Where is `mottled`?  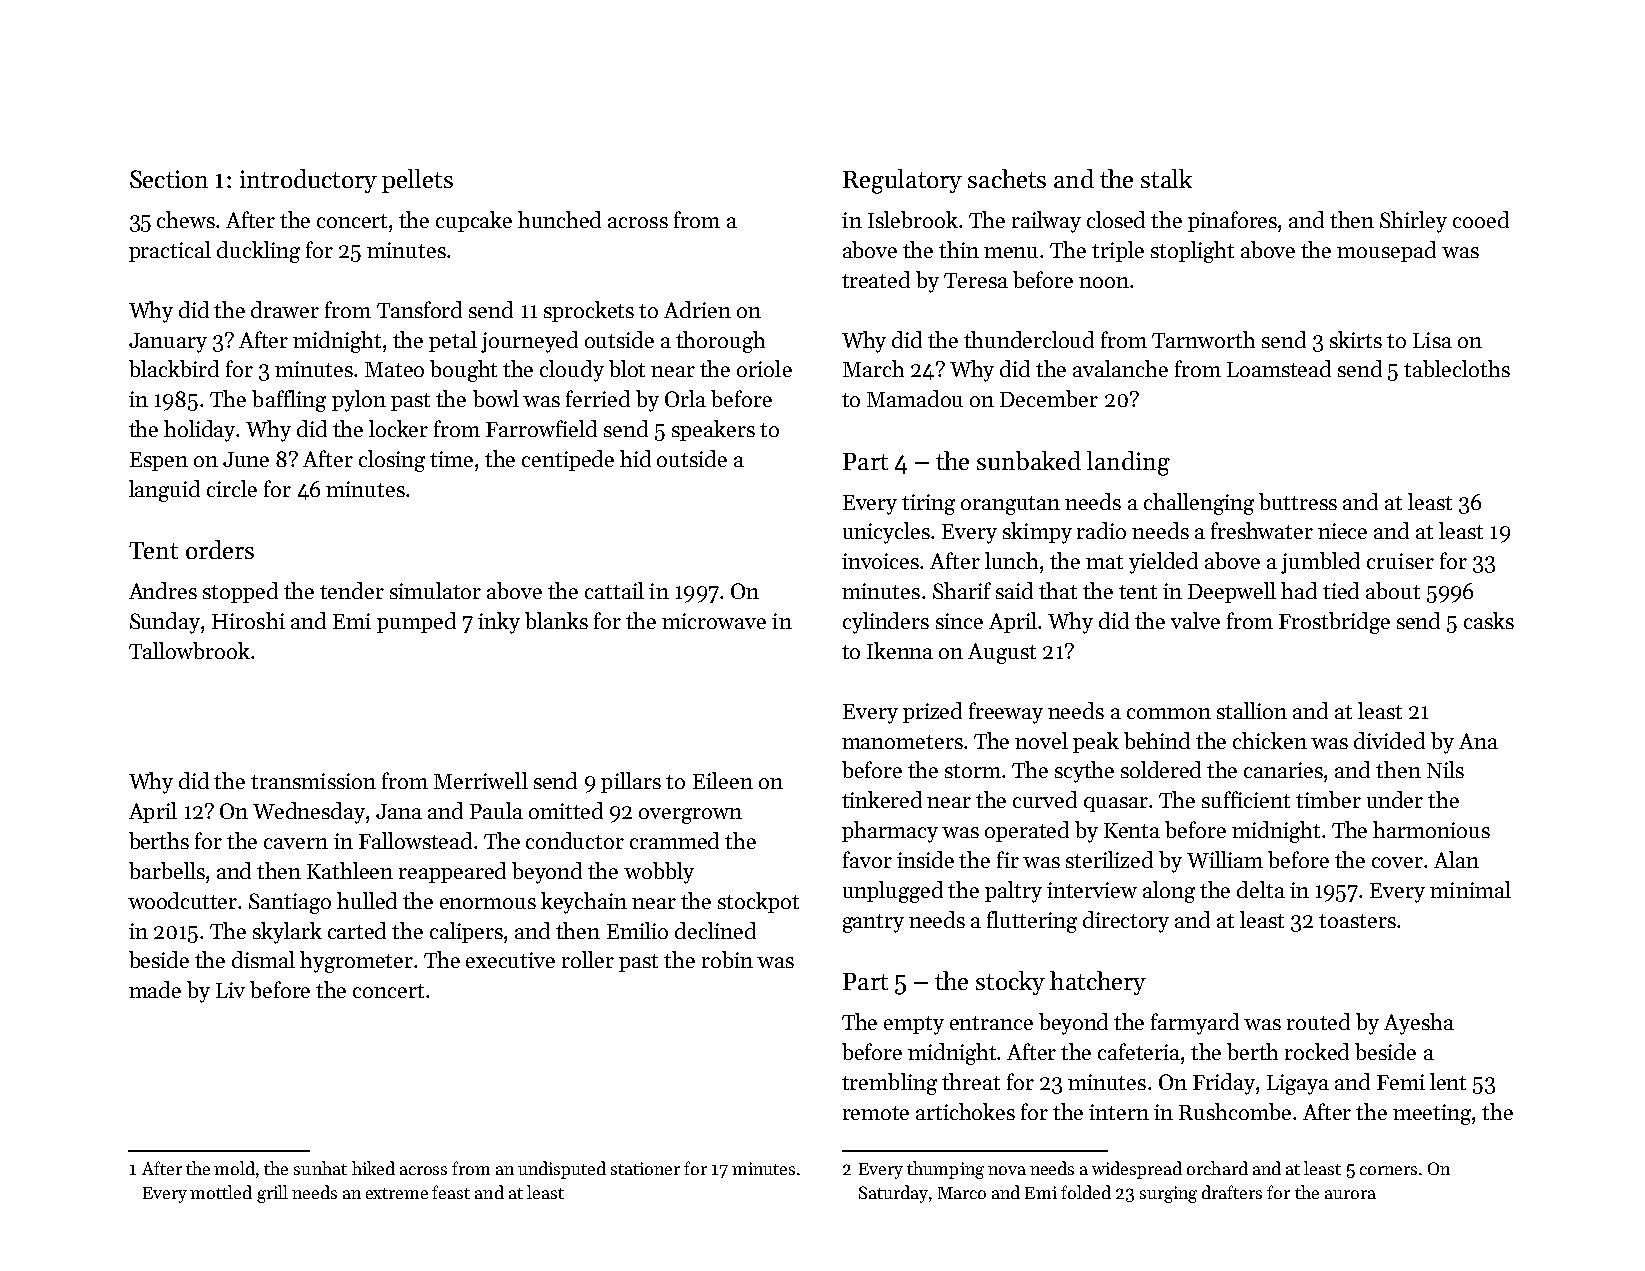 mottled is located at coordinates (221, 1192).
